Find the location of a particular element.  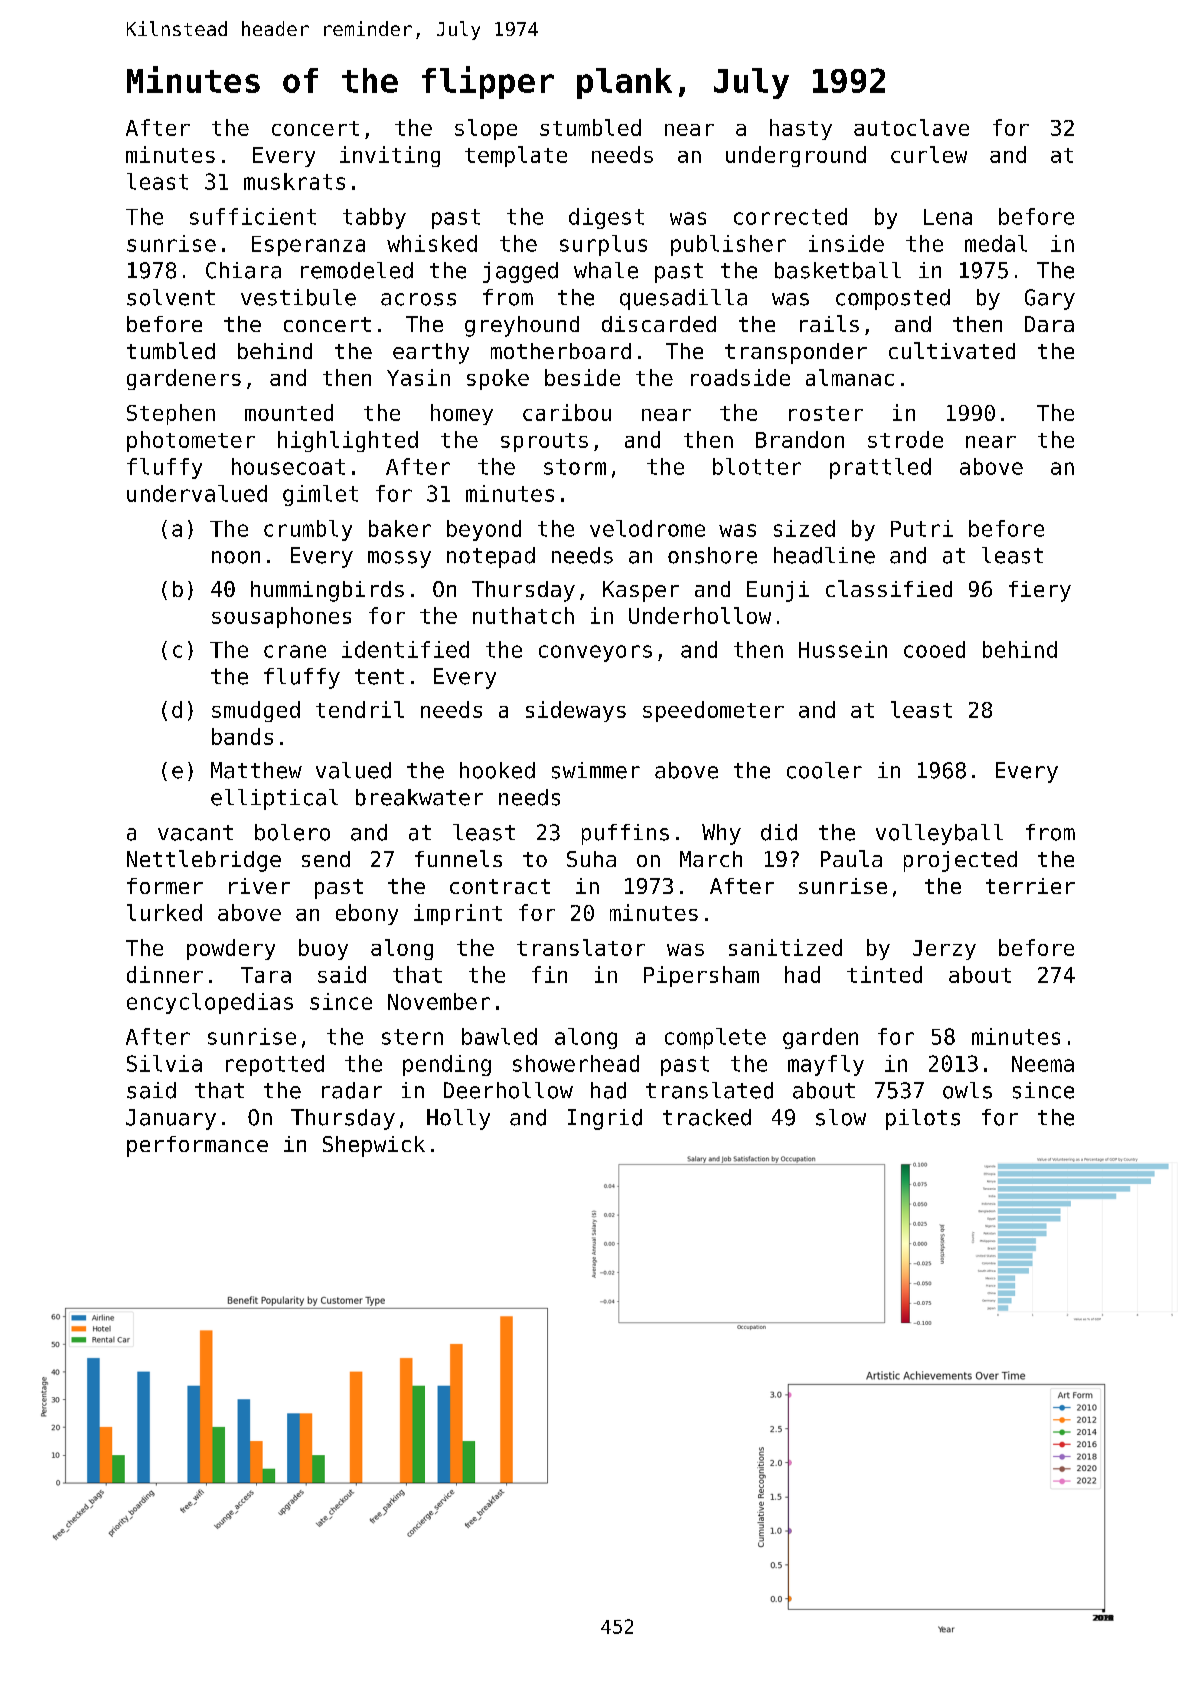

Tara is located at coordinates (266, 975).
